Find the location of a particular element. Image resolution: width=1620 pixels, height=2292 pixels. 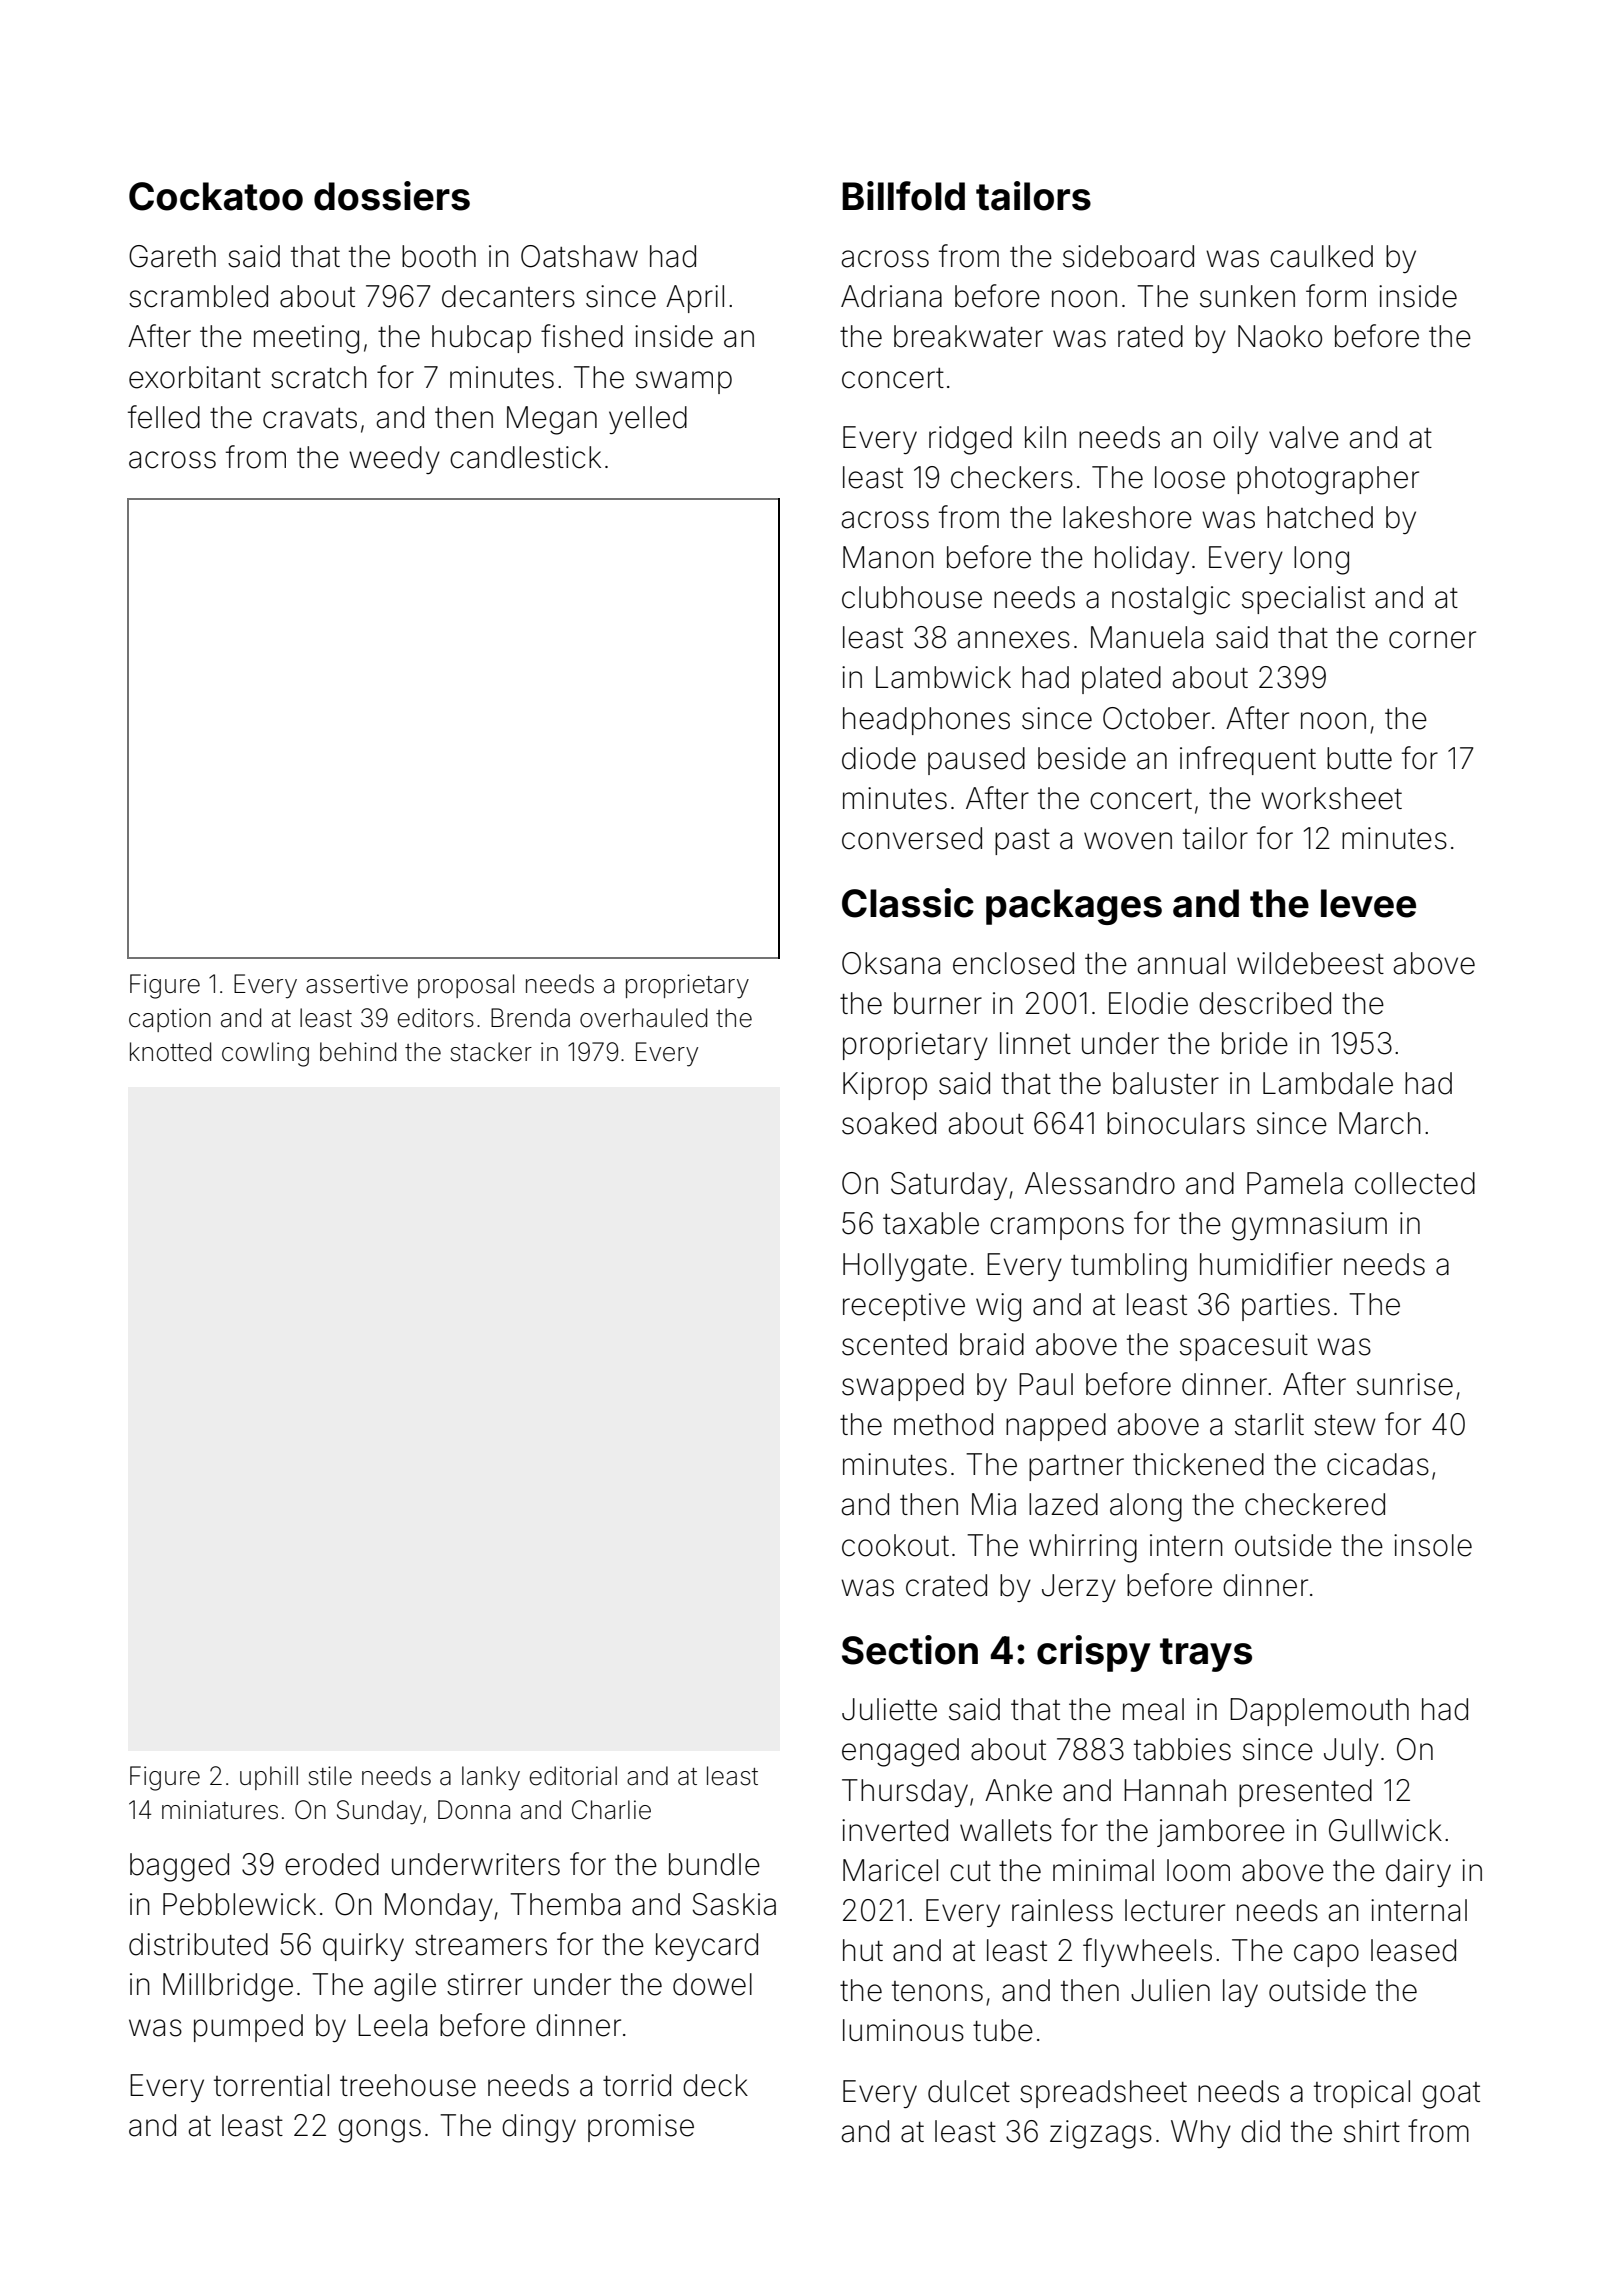

caption is located at coordinates (170, 1020).
